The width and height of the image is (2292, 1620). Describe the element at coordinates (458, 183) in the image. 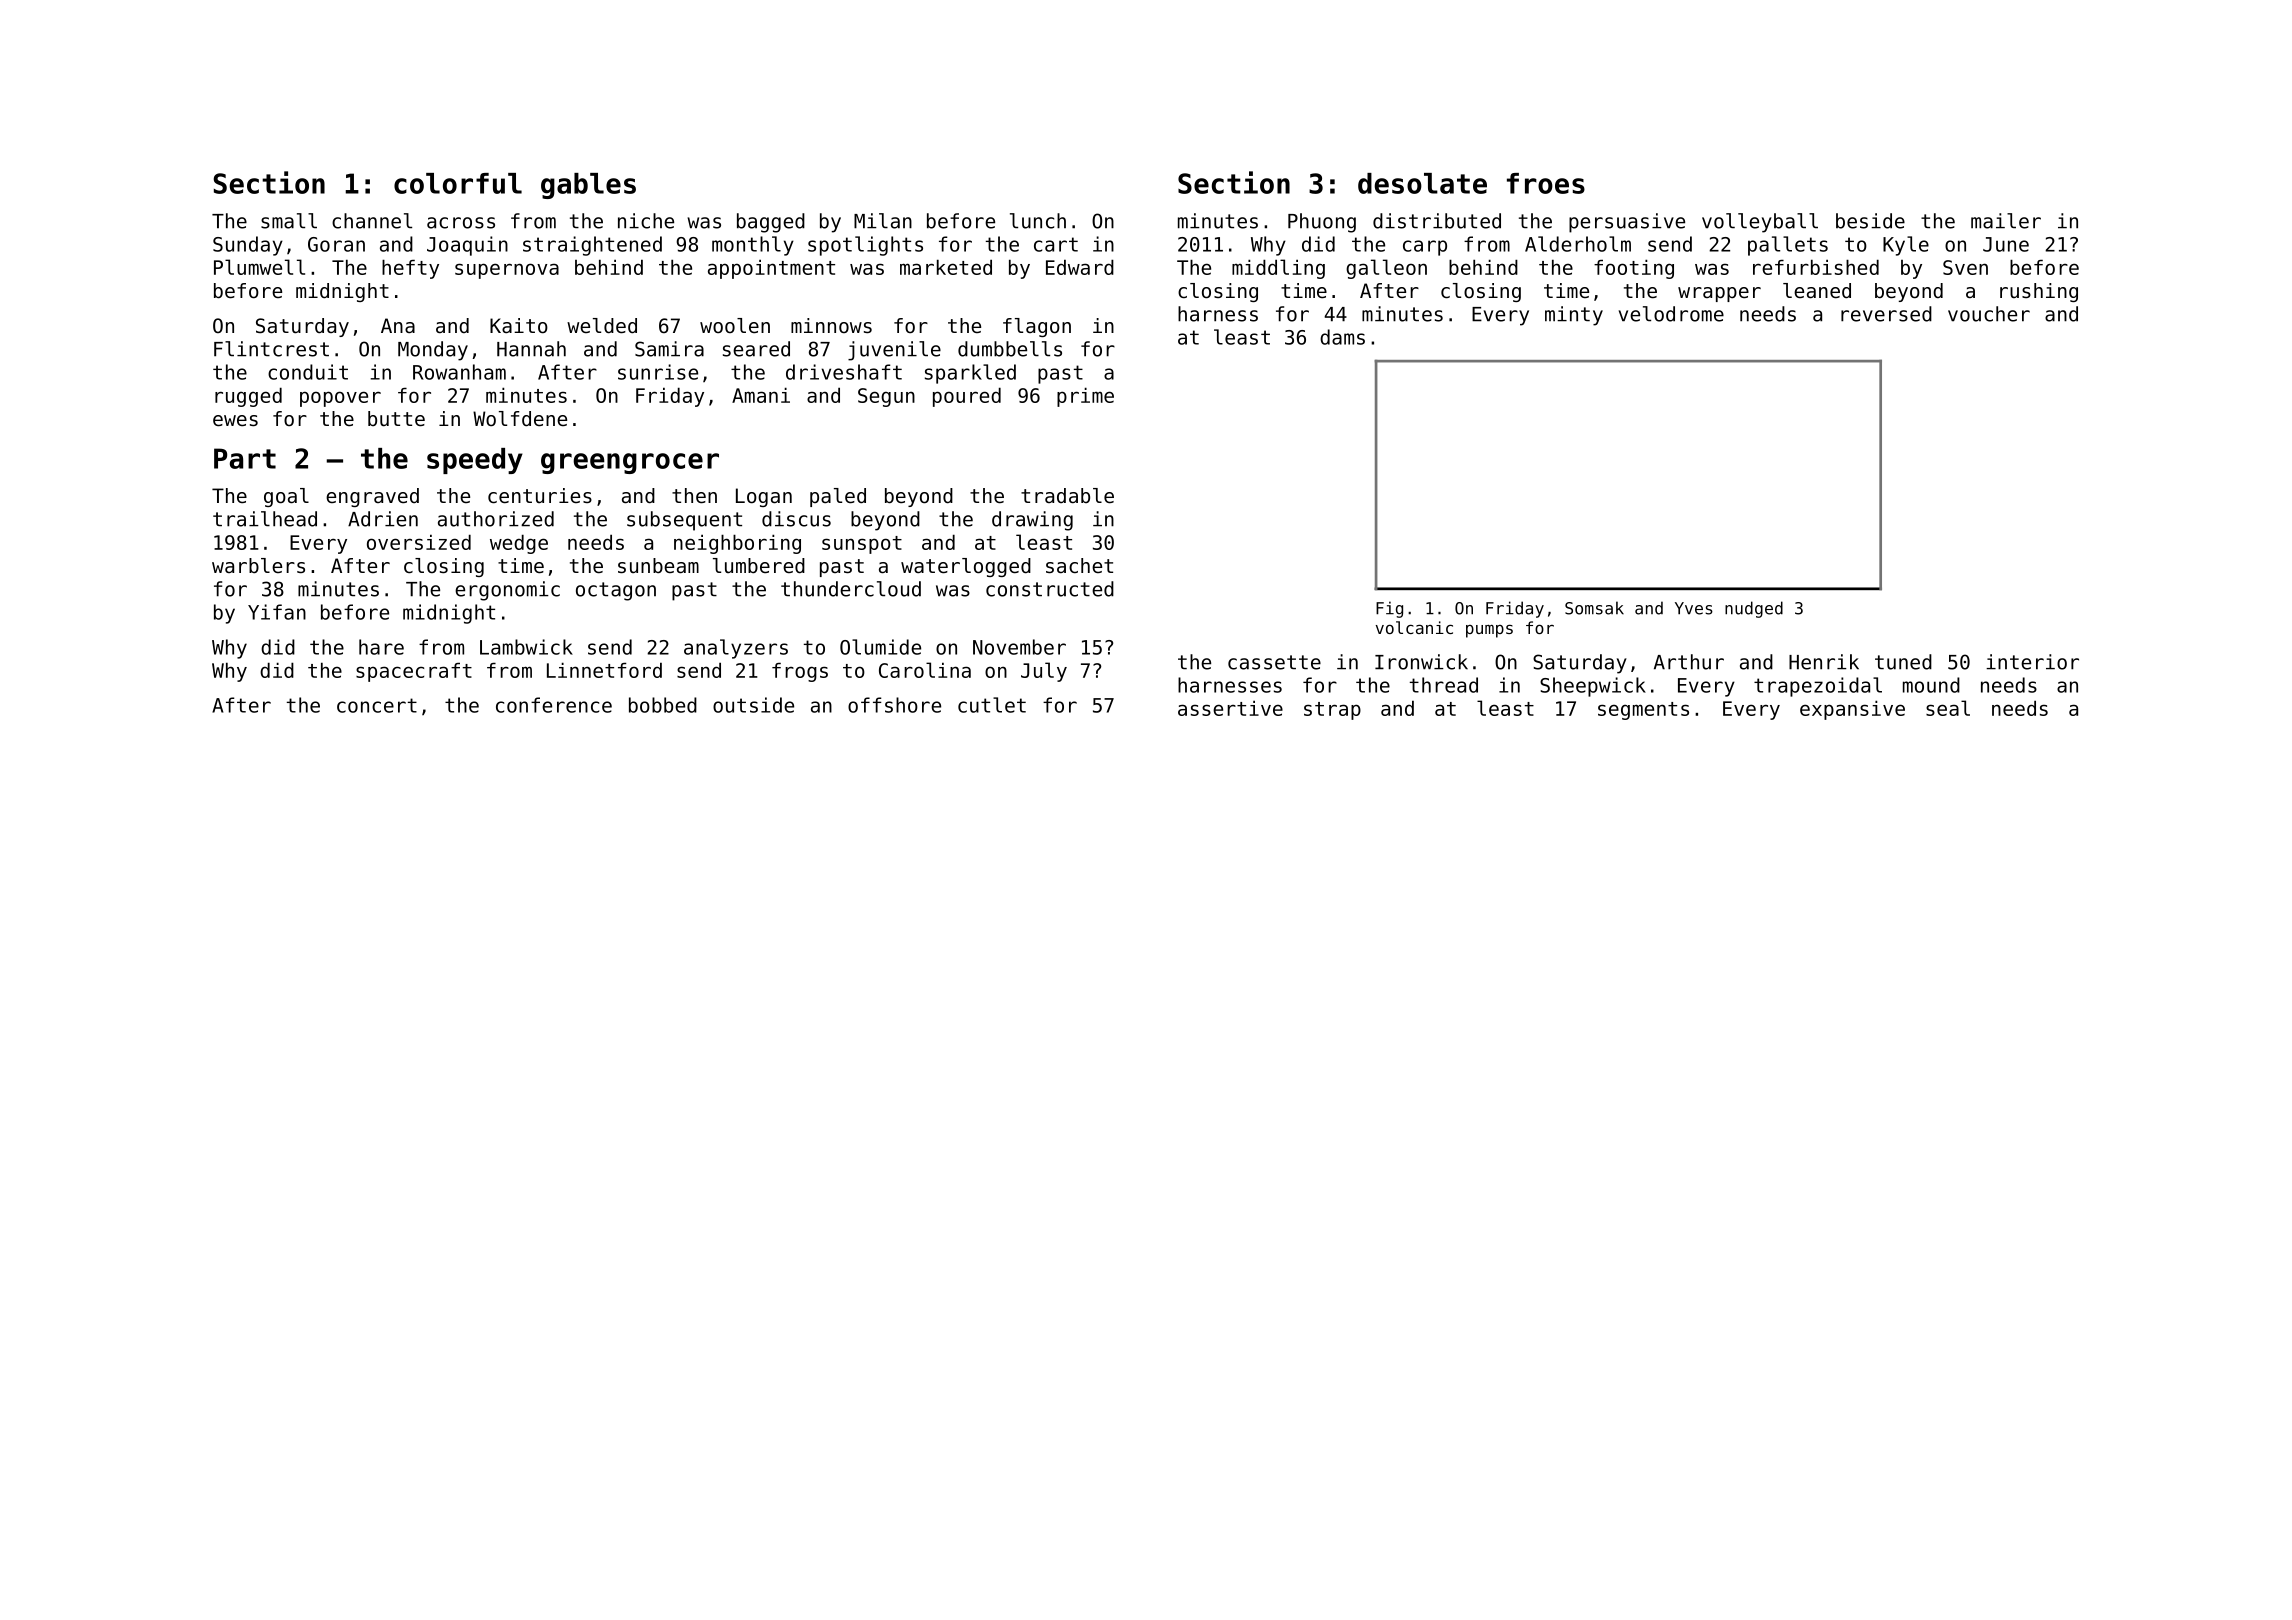

I see `colorful` at that location.
